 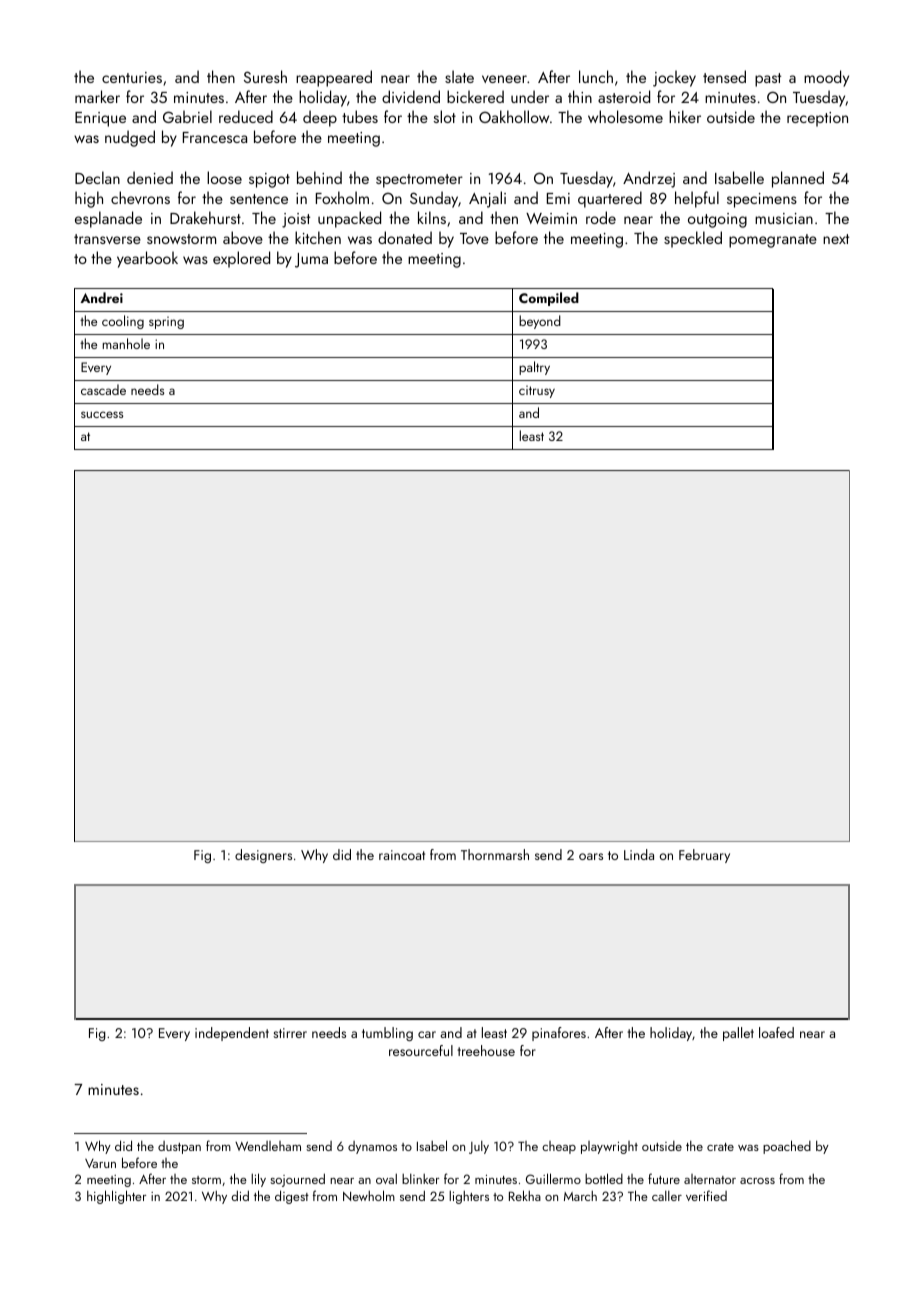 I want to click on success, so click(x=102, y=414).
